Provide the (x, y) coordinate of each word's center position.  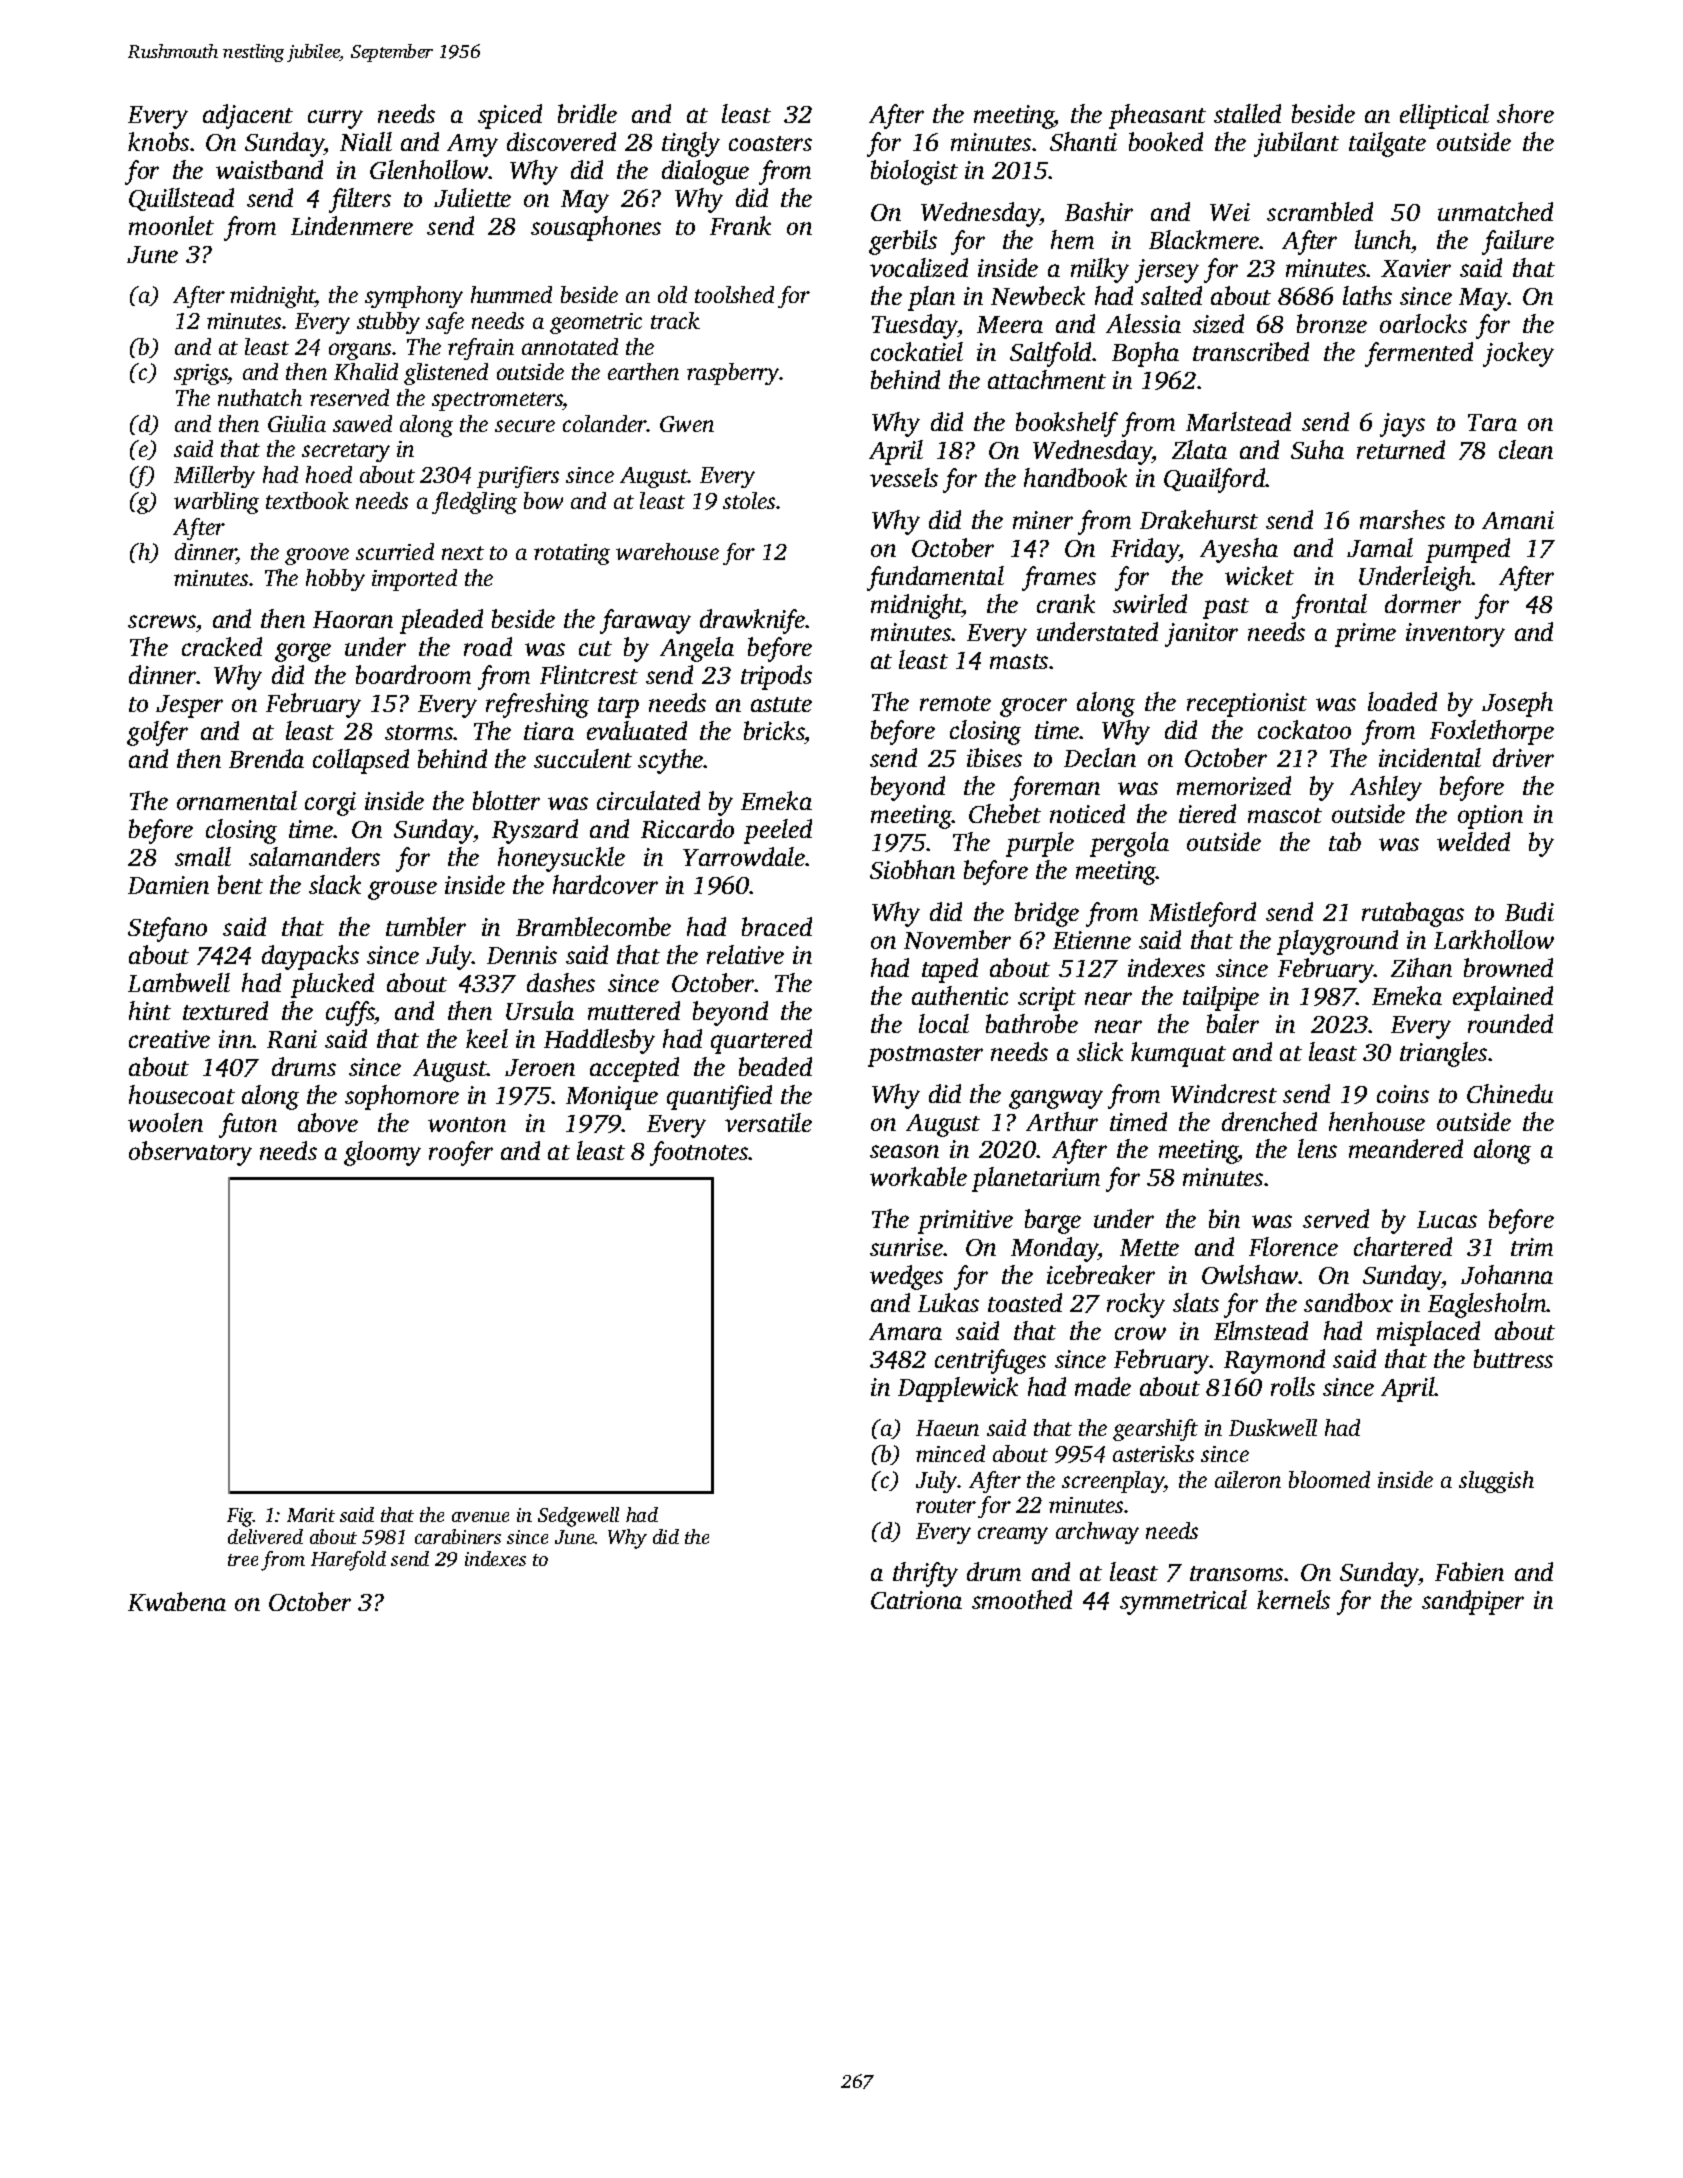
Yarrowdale (744, 856)
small (203, 856)
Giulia (297, 423)
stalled (1247, 113)
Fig (240, 1517)
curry (335, 119)
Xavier (1416, 268)
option (1490, 817)
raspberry (733, 374)
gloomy (382, 1153)
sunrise (906, 1247)
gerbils (903, 242)
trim (1532, 1247)
